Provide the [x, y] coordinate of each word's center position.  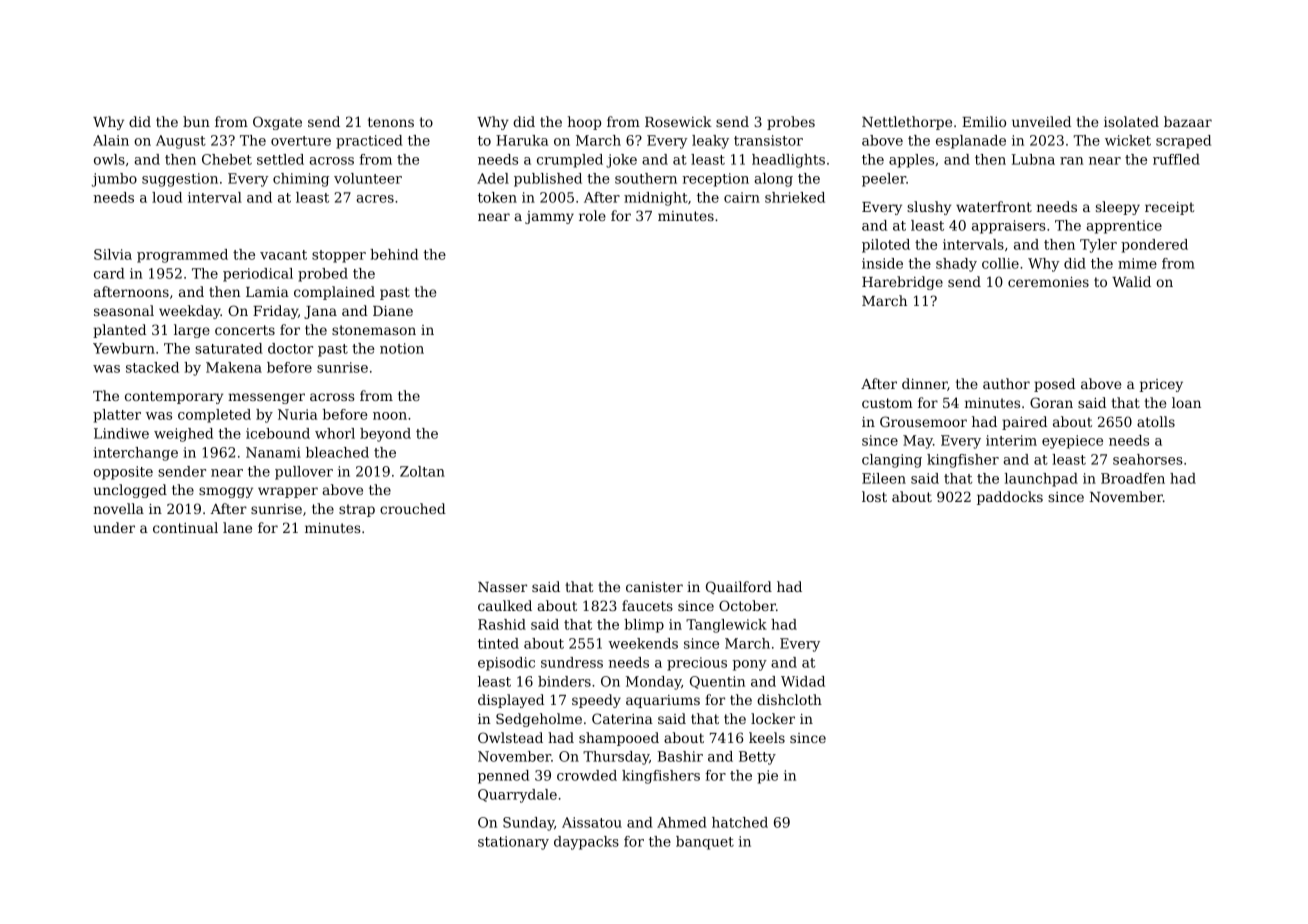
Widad [803, 681]
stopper [339, 256]
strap [357, 510]
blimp [644, 626]
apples [911, 161]
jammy [549, 217]
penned [503, 777]
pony [749, 665]
